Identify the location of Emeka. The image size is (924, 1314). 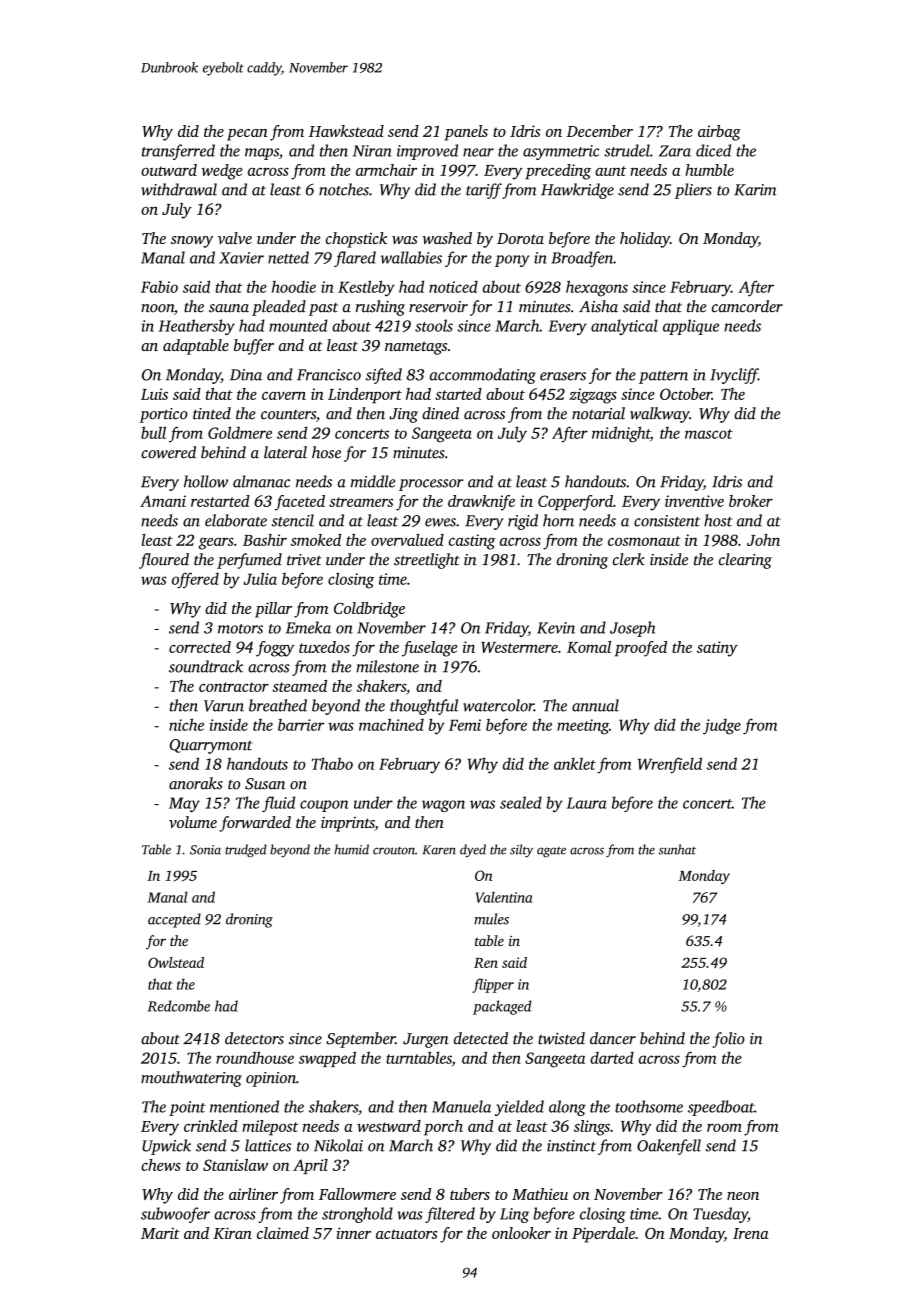
(308, 627).
